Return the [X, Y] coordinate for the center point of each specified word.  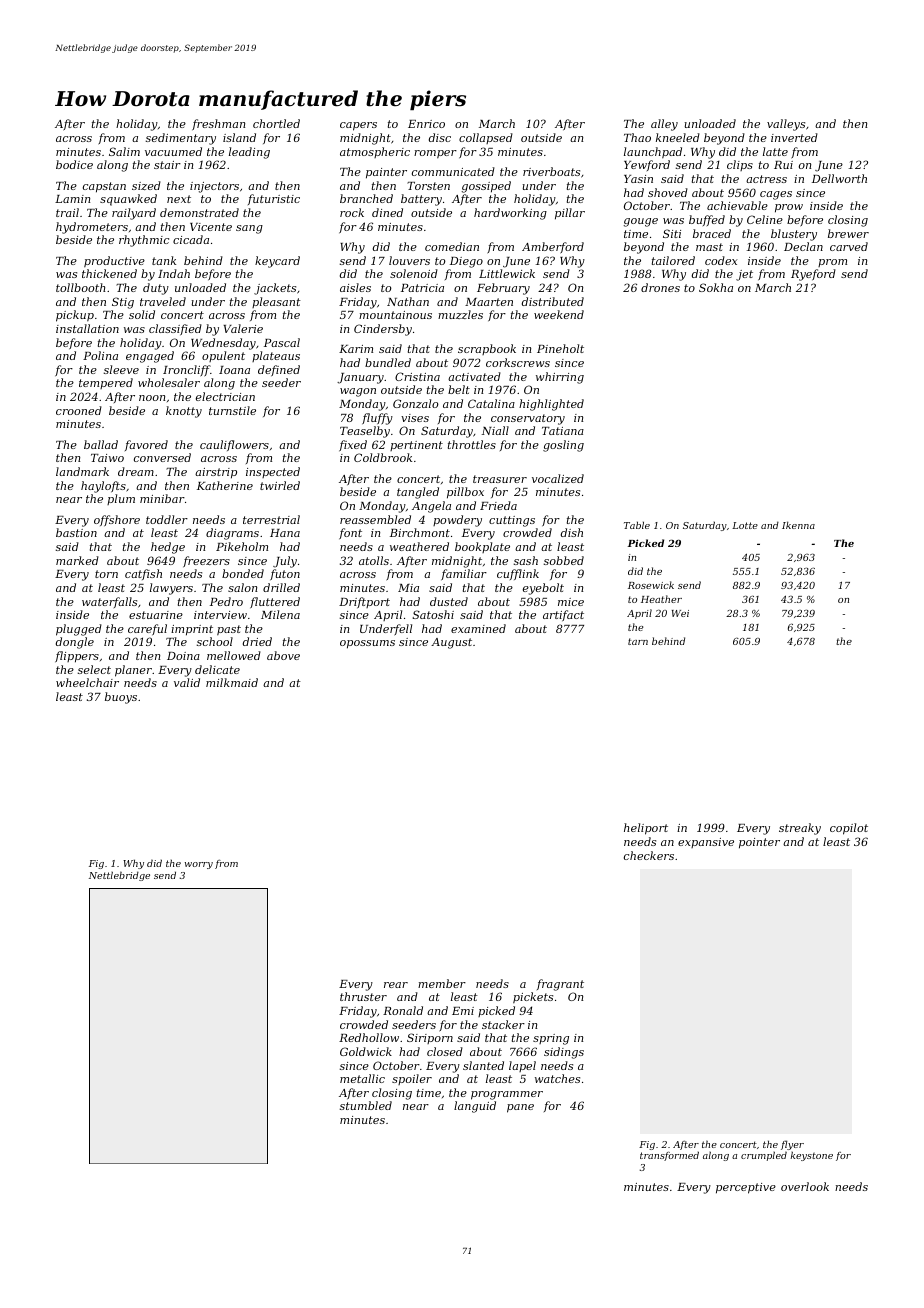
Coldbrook [383, 457]
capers [358, 126]
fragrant [560, 985]
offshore [117, 520]
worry [199, 865]
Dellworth [839, 178]
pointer [759, 843]
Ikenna [798, 525]
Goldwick [366, 1051]
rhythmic [144, 241]
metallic [362, 1078]
